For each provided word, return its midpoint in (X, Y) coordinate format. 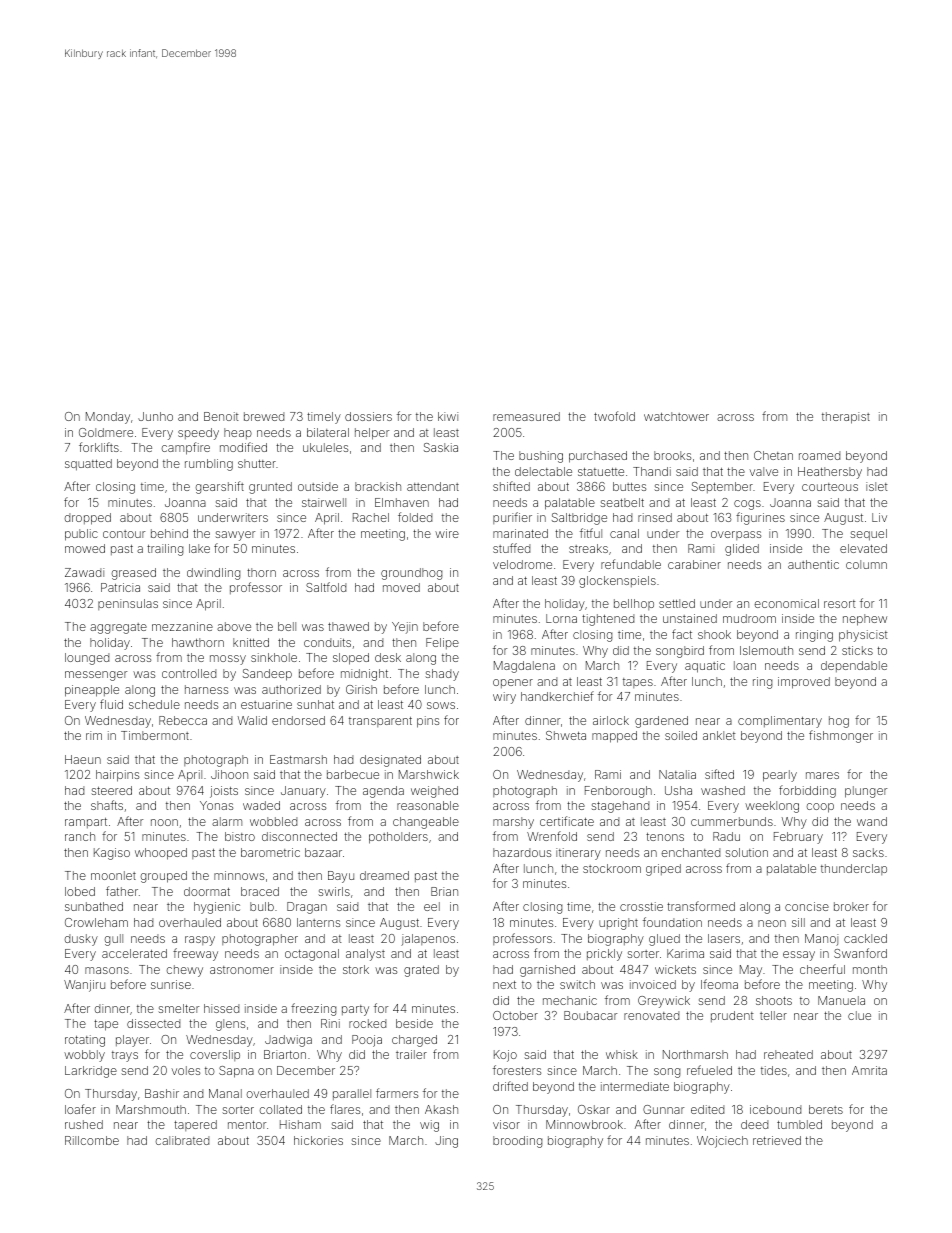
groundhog (411, 574)
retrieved (777, 1140)
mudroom (749, 618)
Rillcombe (92, 1140)
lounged (87, 659)
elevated (863, 548)
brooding (517, 1142)
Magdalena (524, 667)
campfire (185, 448)
